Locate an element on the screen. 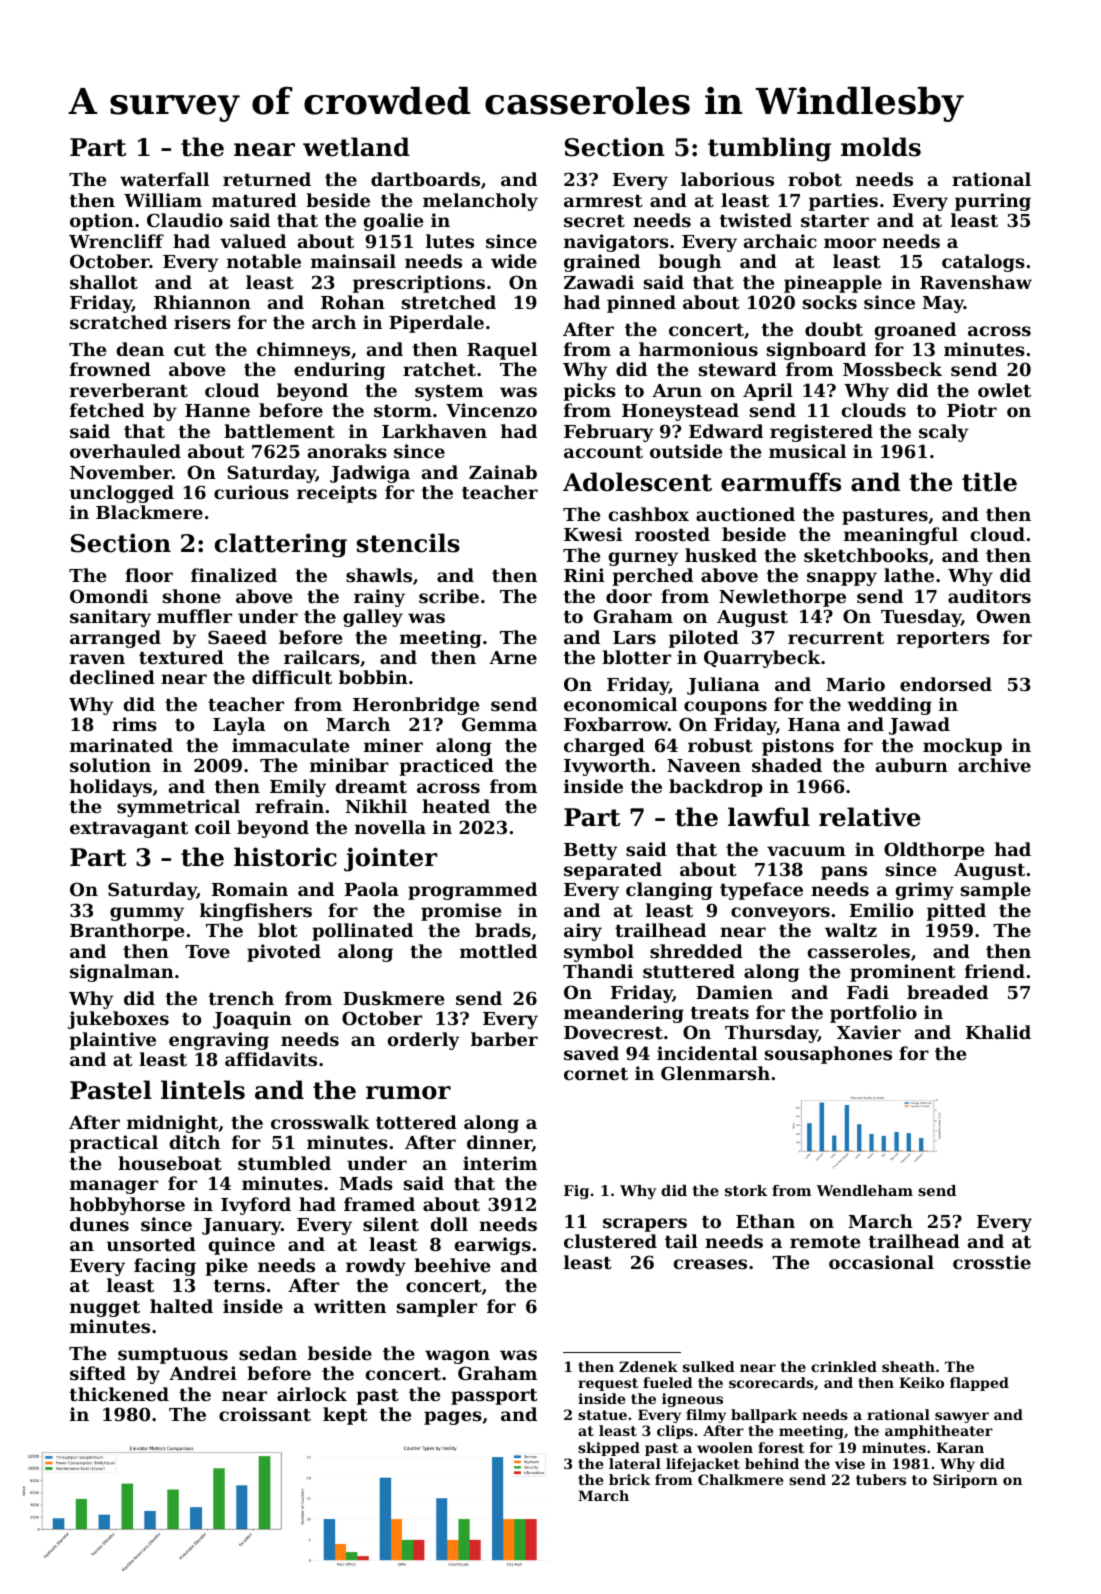  molds is located at coordinates (881, 147).
